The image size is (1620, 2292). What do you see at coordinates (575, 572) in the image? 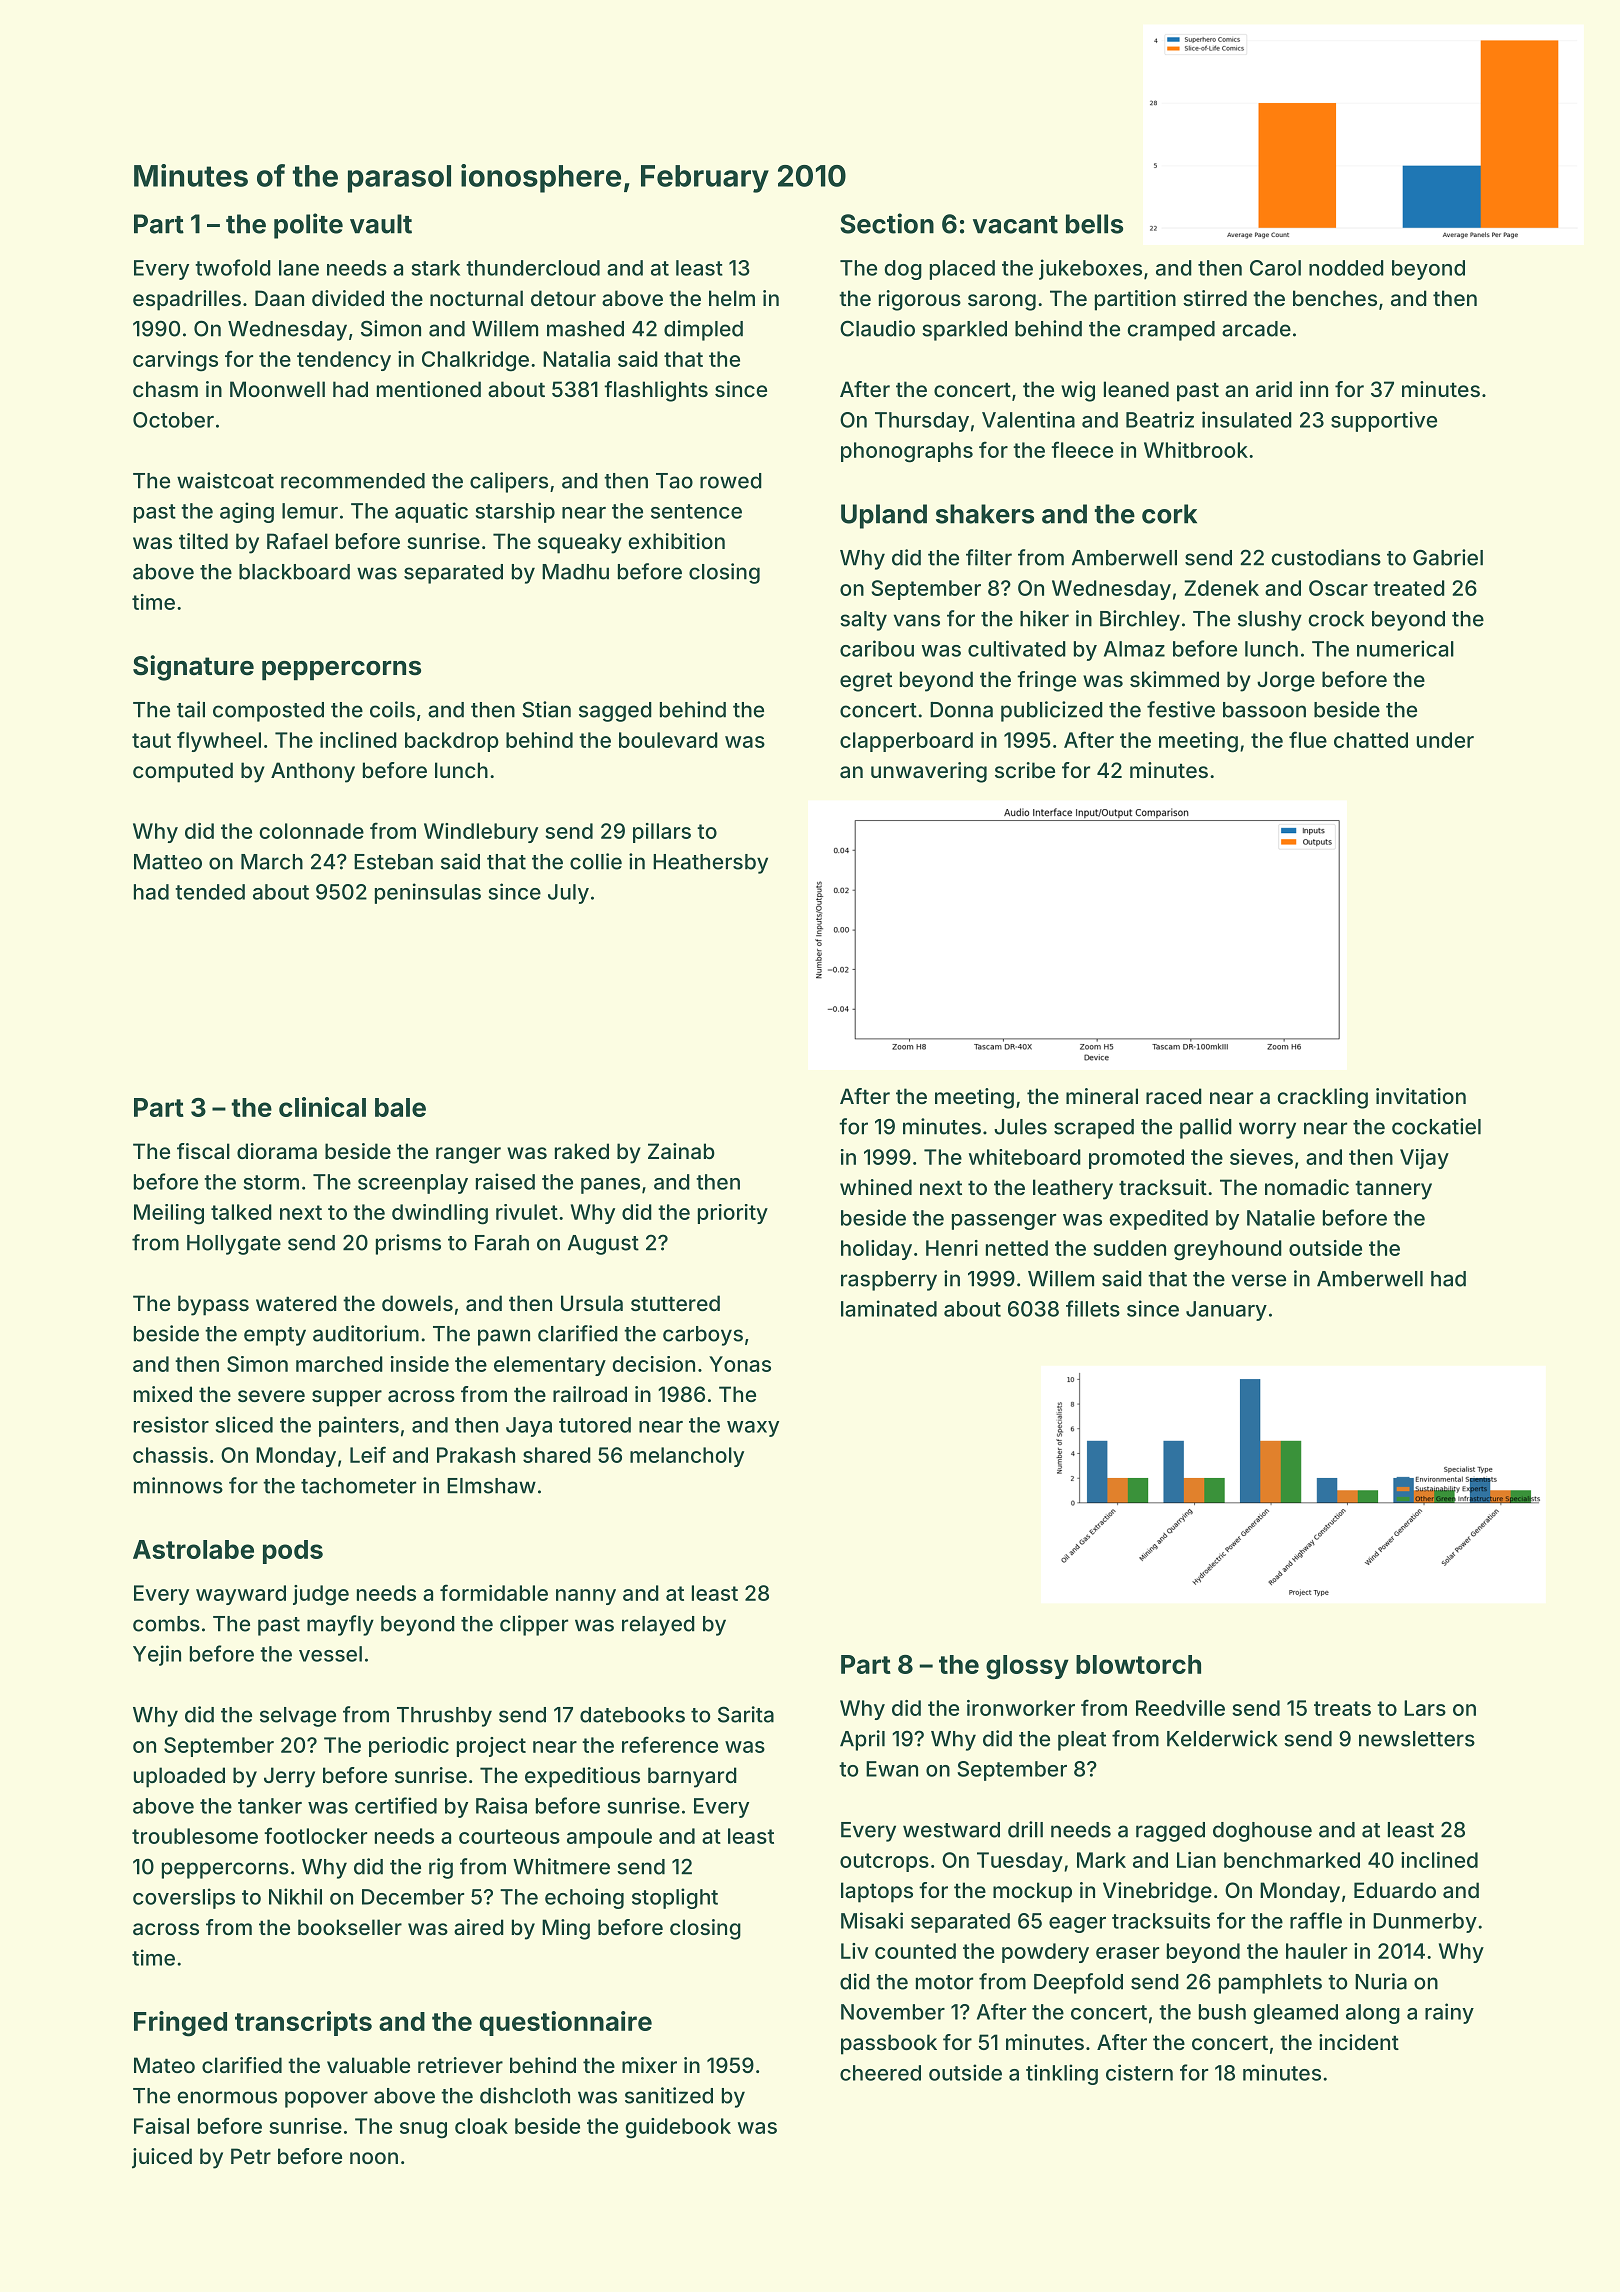
I see `Madhu` at bounding box center [575, 572].
